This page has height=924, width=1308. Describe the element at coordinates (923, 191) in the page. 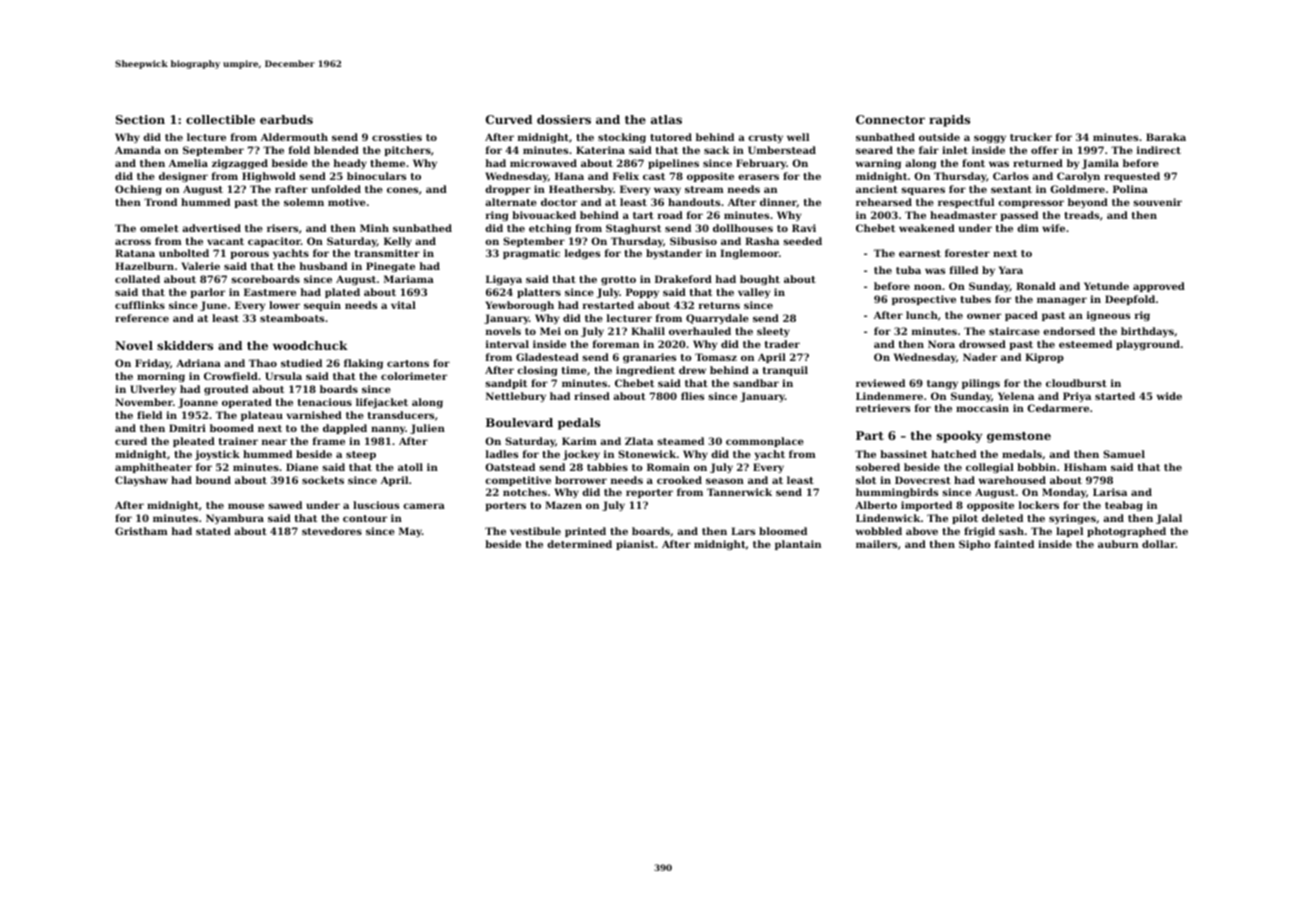

I see `squares` at that location.
